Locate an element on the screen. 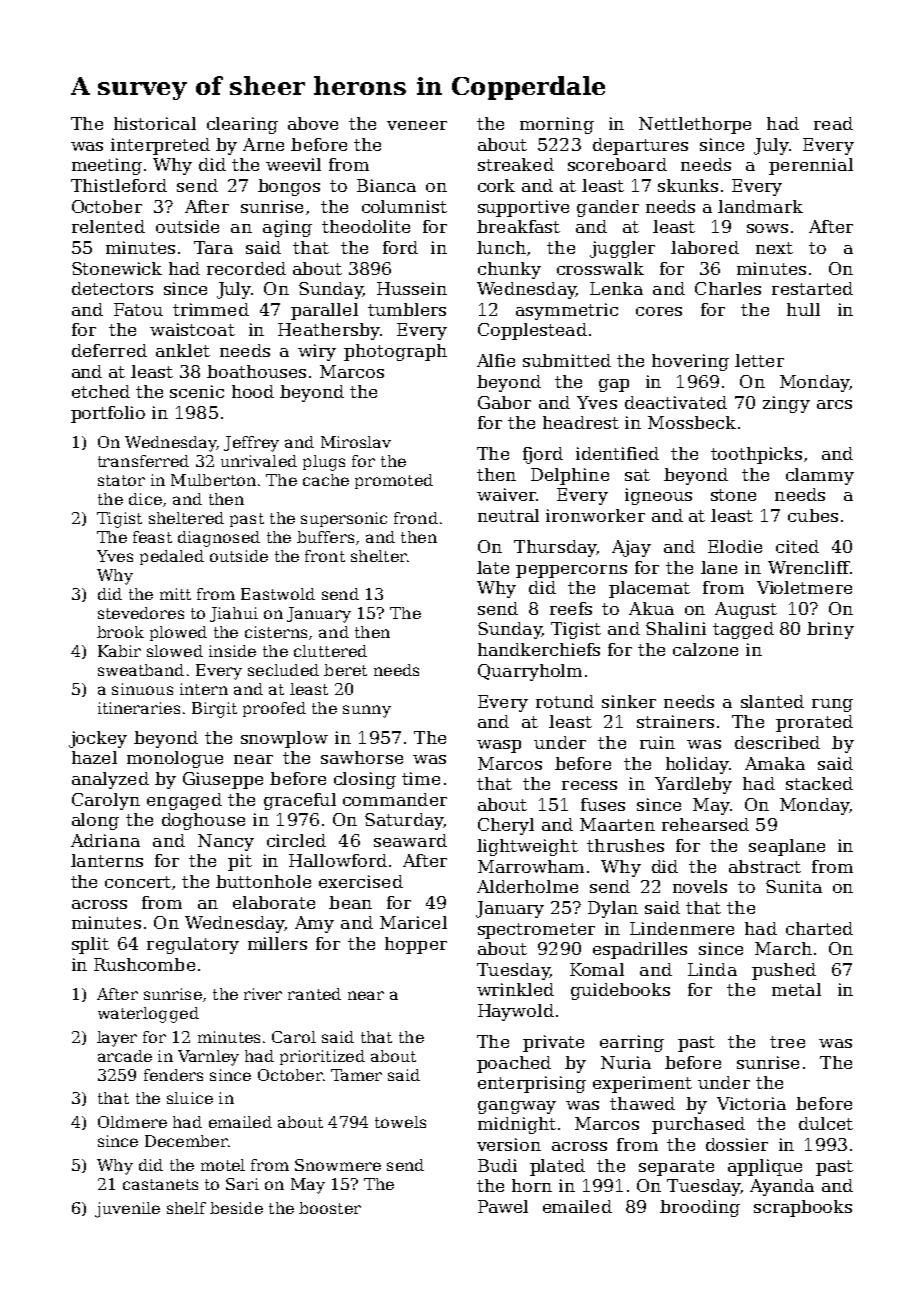 The image size is (924, 1308). feast is located at coordinates (152, 537).
